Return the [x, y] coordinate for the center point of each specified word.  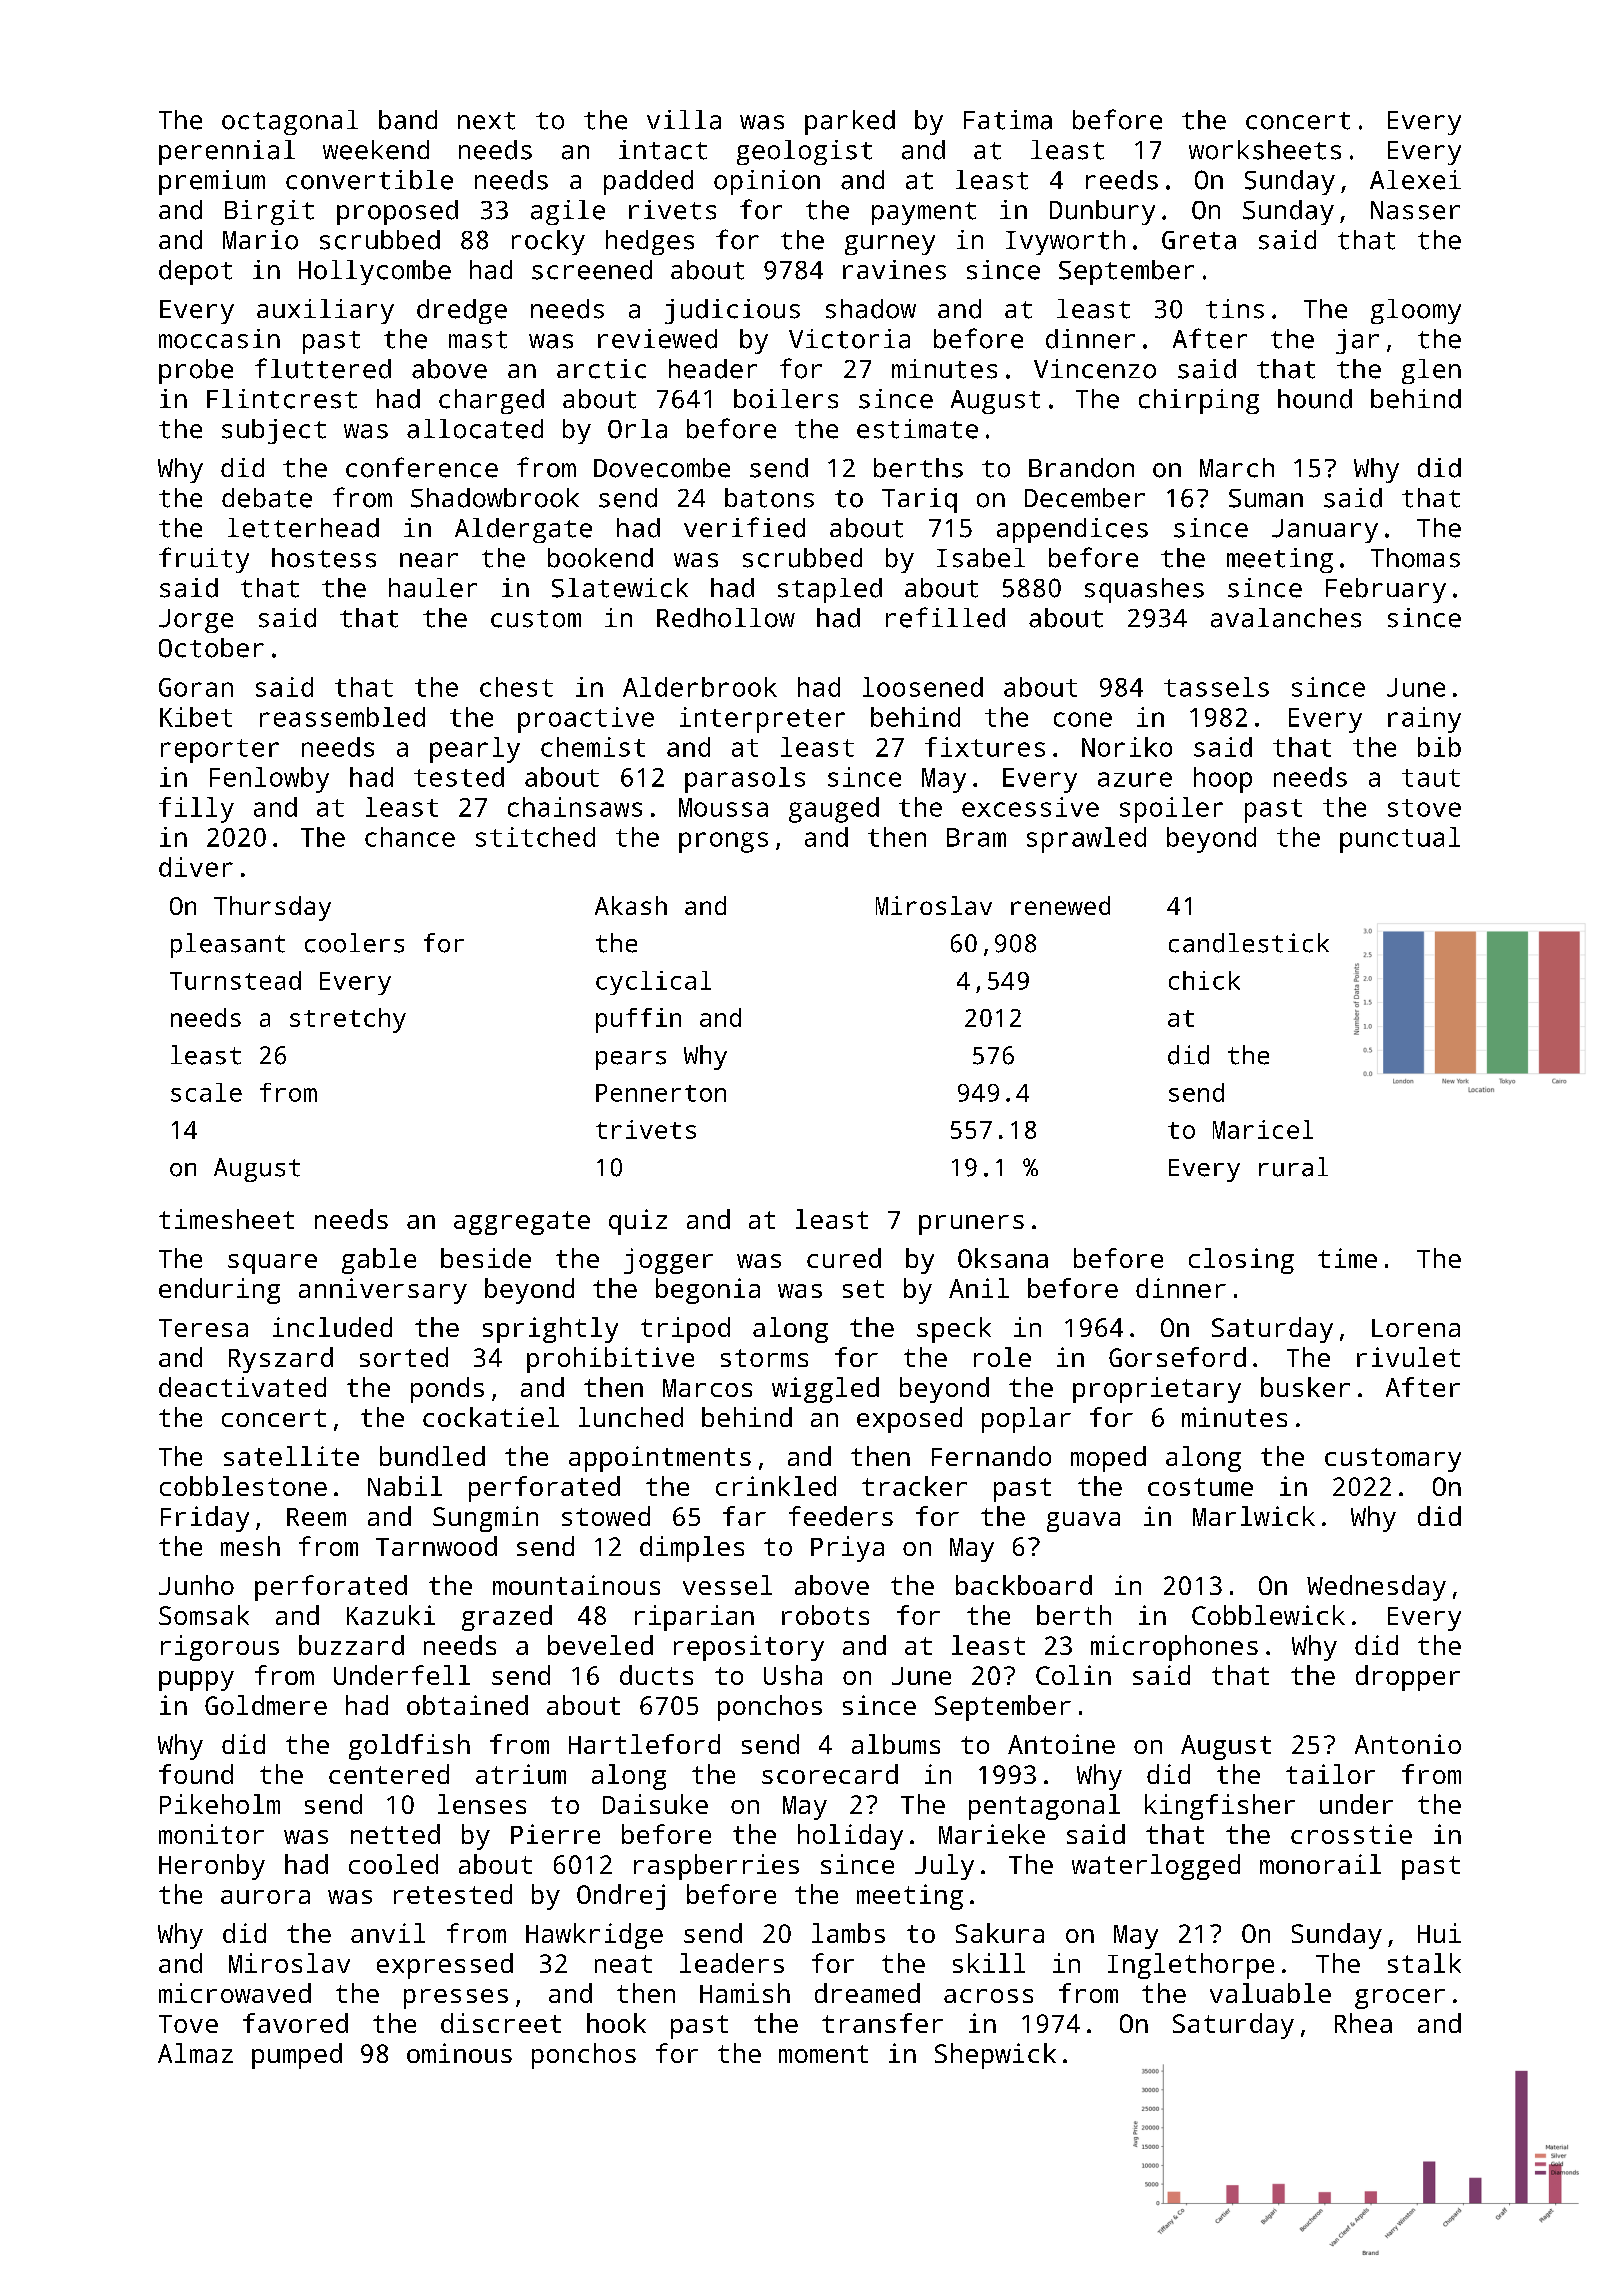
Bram [976, 837]
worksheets [1265, 150]
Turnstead [235, 980]
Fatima [1008, 120]
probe [196, 371]
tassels [1216, 687]
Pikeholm [220, 1804]
